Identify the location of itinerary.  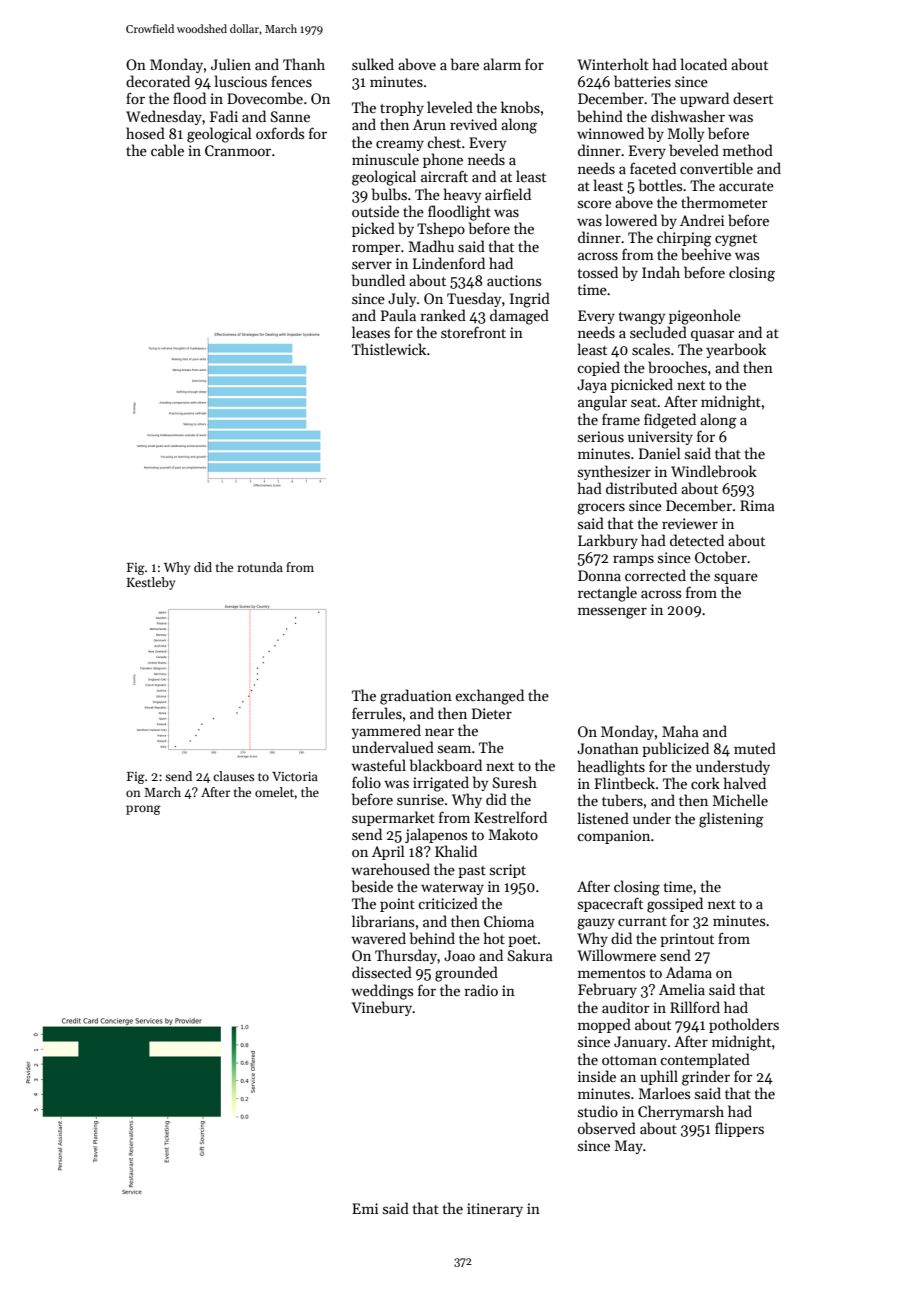
(495, 1210).
